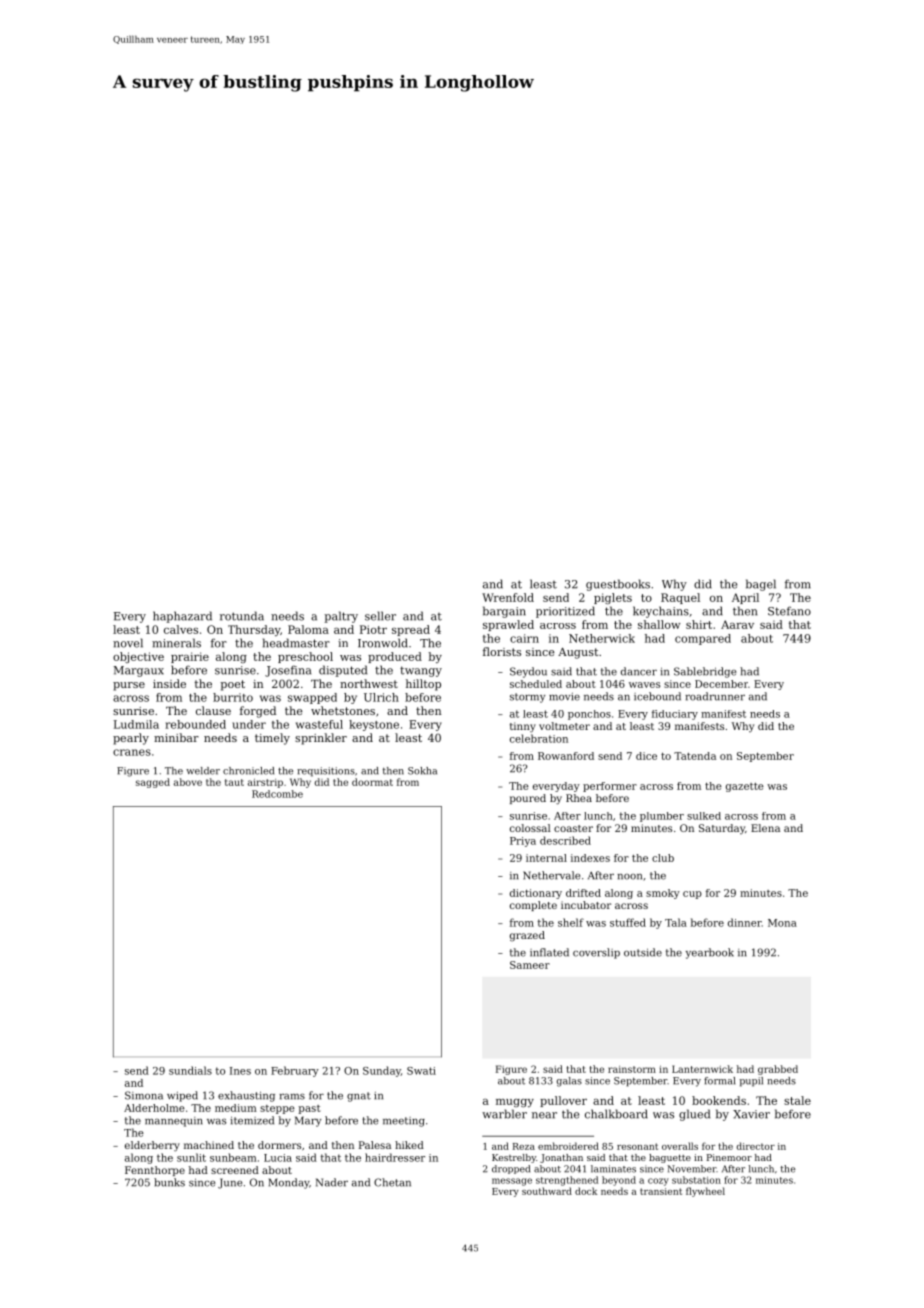  Describe the element at coordinates (527, 936) in the page. I see `grazed` at that location.
